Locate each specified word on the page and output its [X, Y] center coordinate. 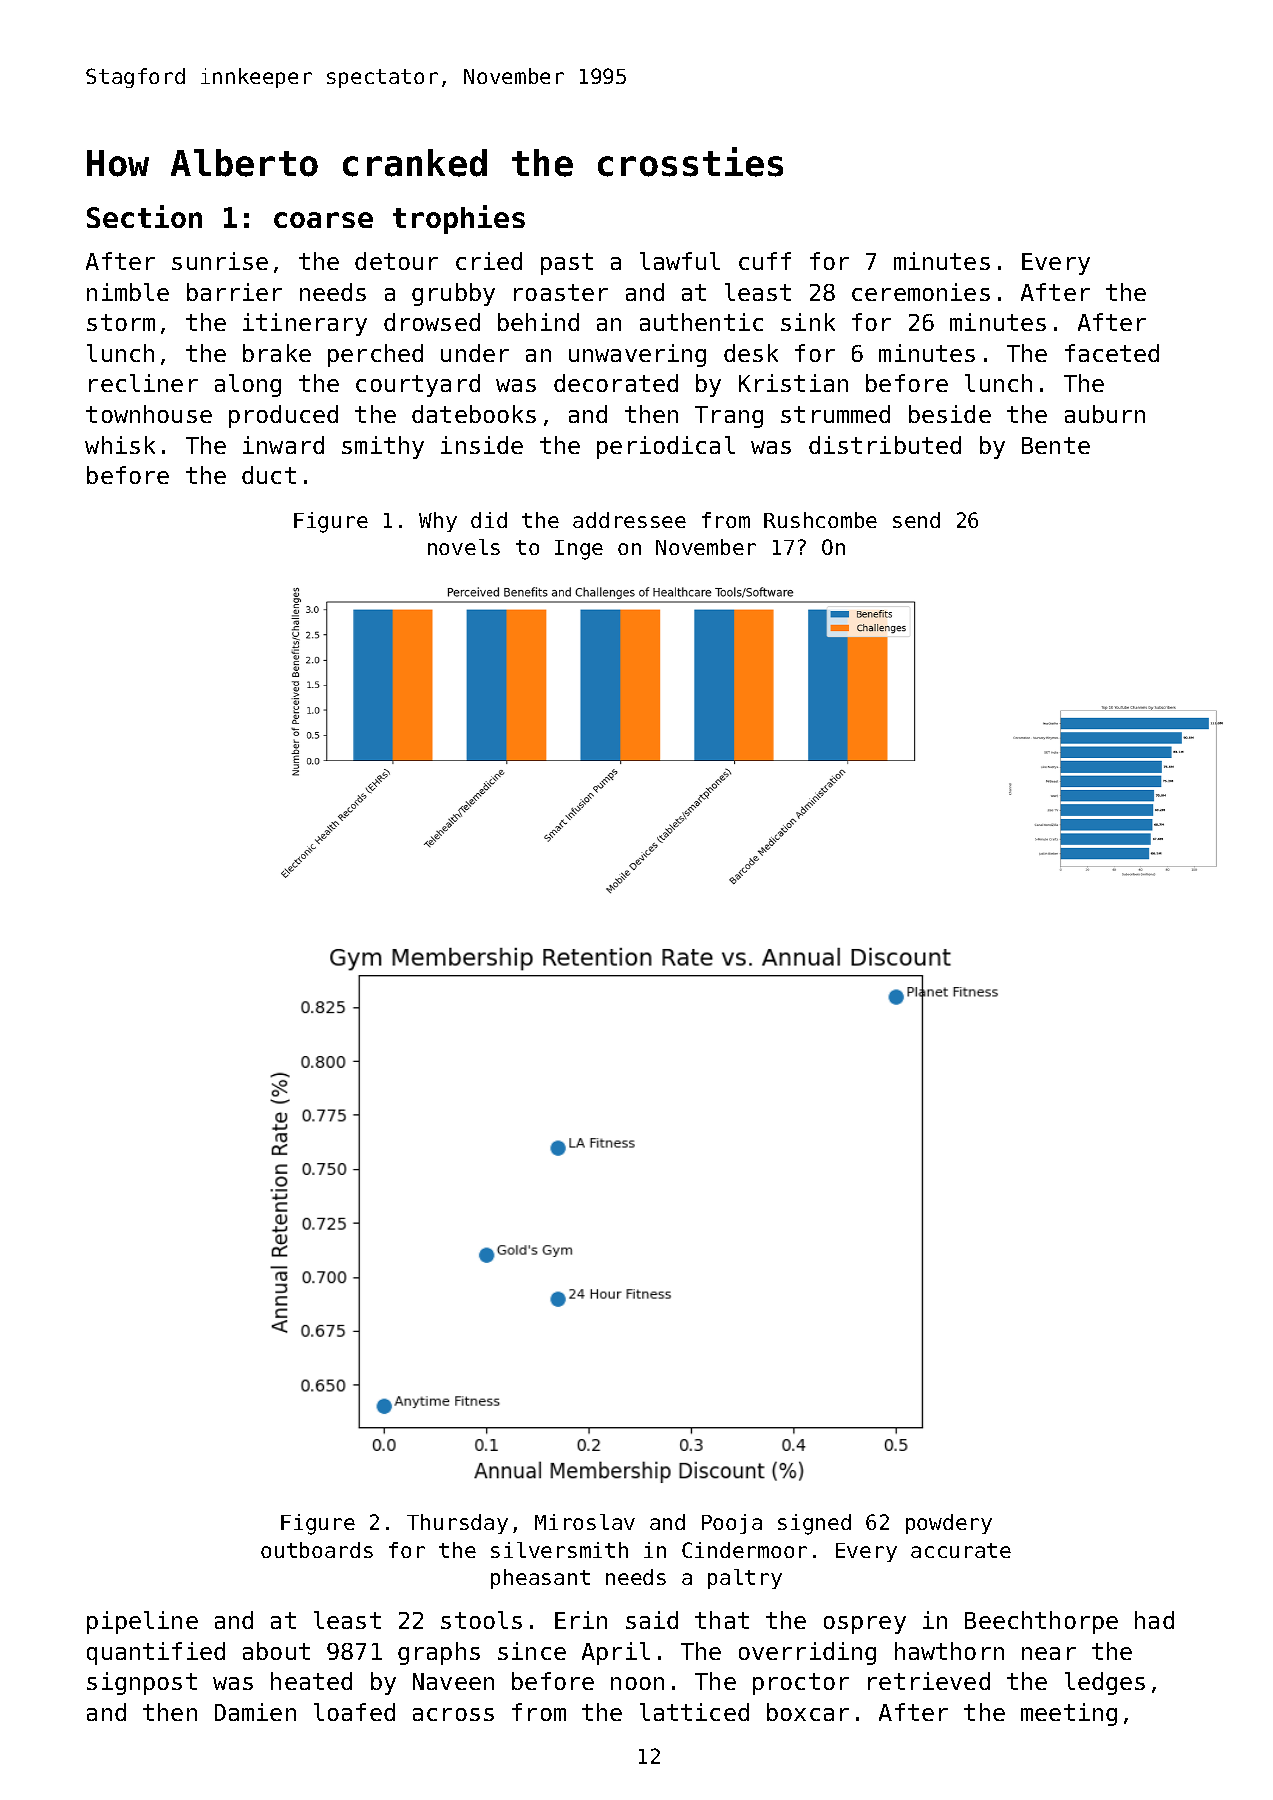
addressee [629, 520]
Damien [255, 1712]
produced [283, 416]
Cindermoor [744, 1550]
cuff [765, 261]
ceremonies [921, 292]
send [916, 520]
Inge [579, 550]
